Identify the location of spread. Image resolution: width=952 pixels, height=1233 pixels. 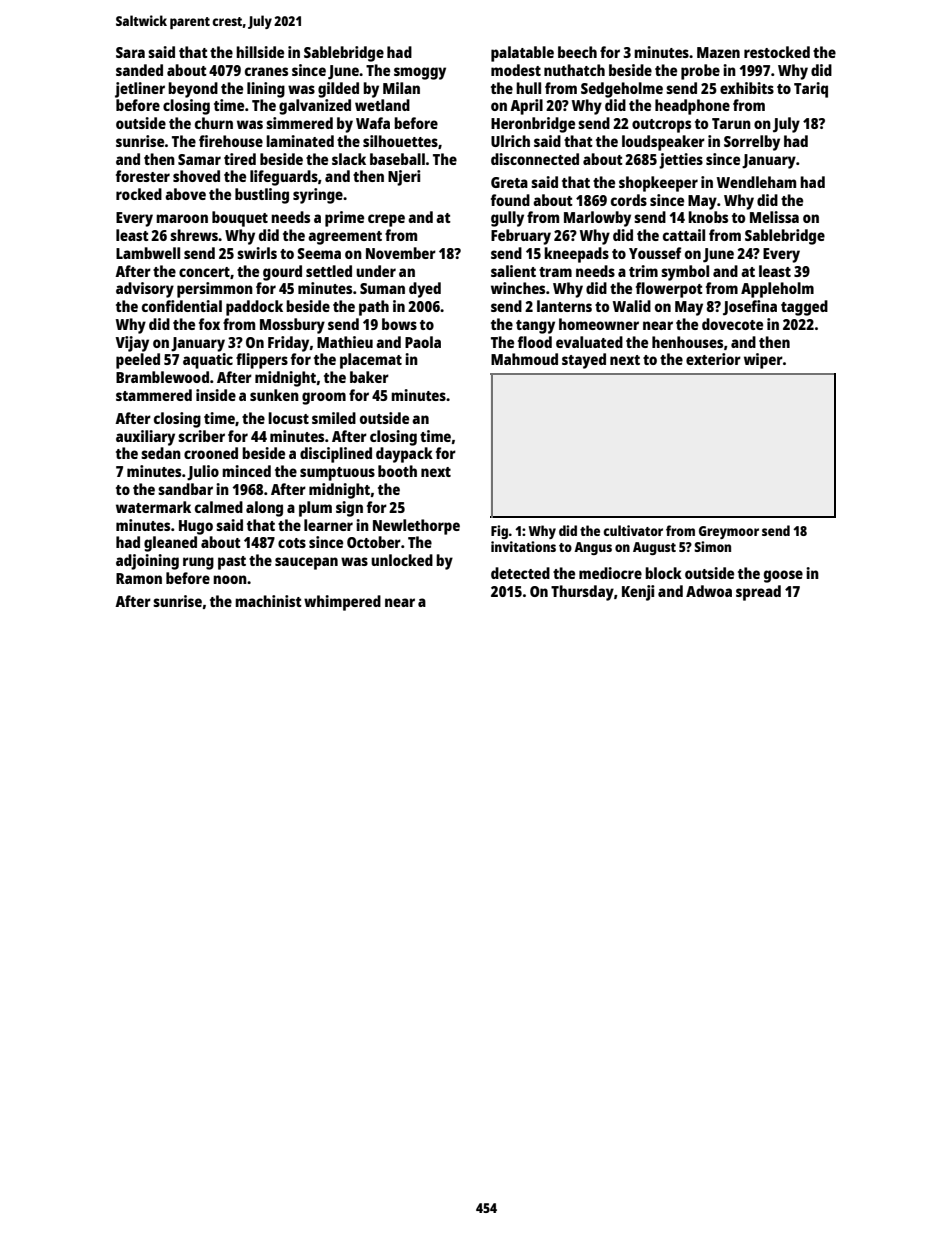
(758, 593).
